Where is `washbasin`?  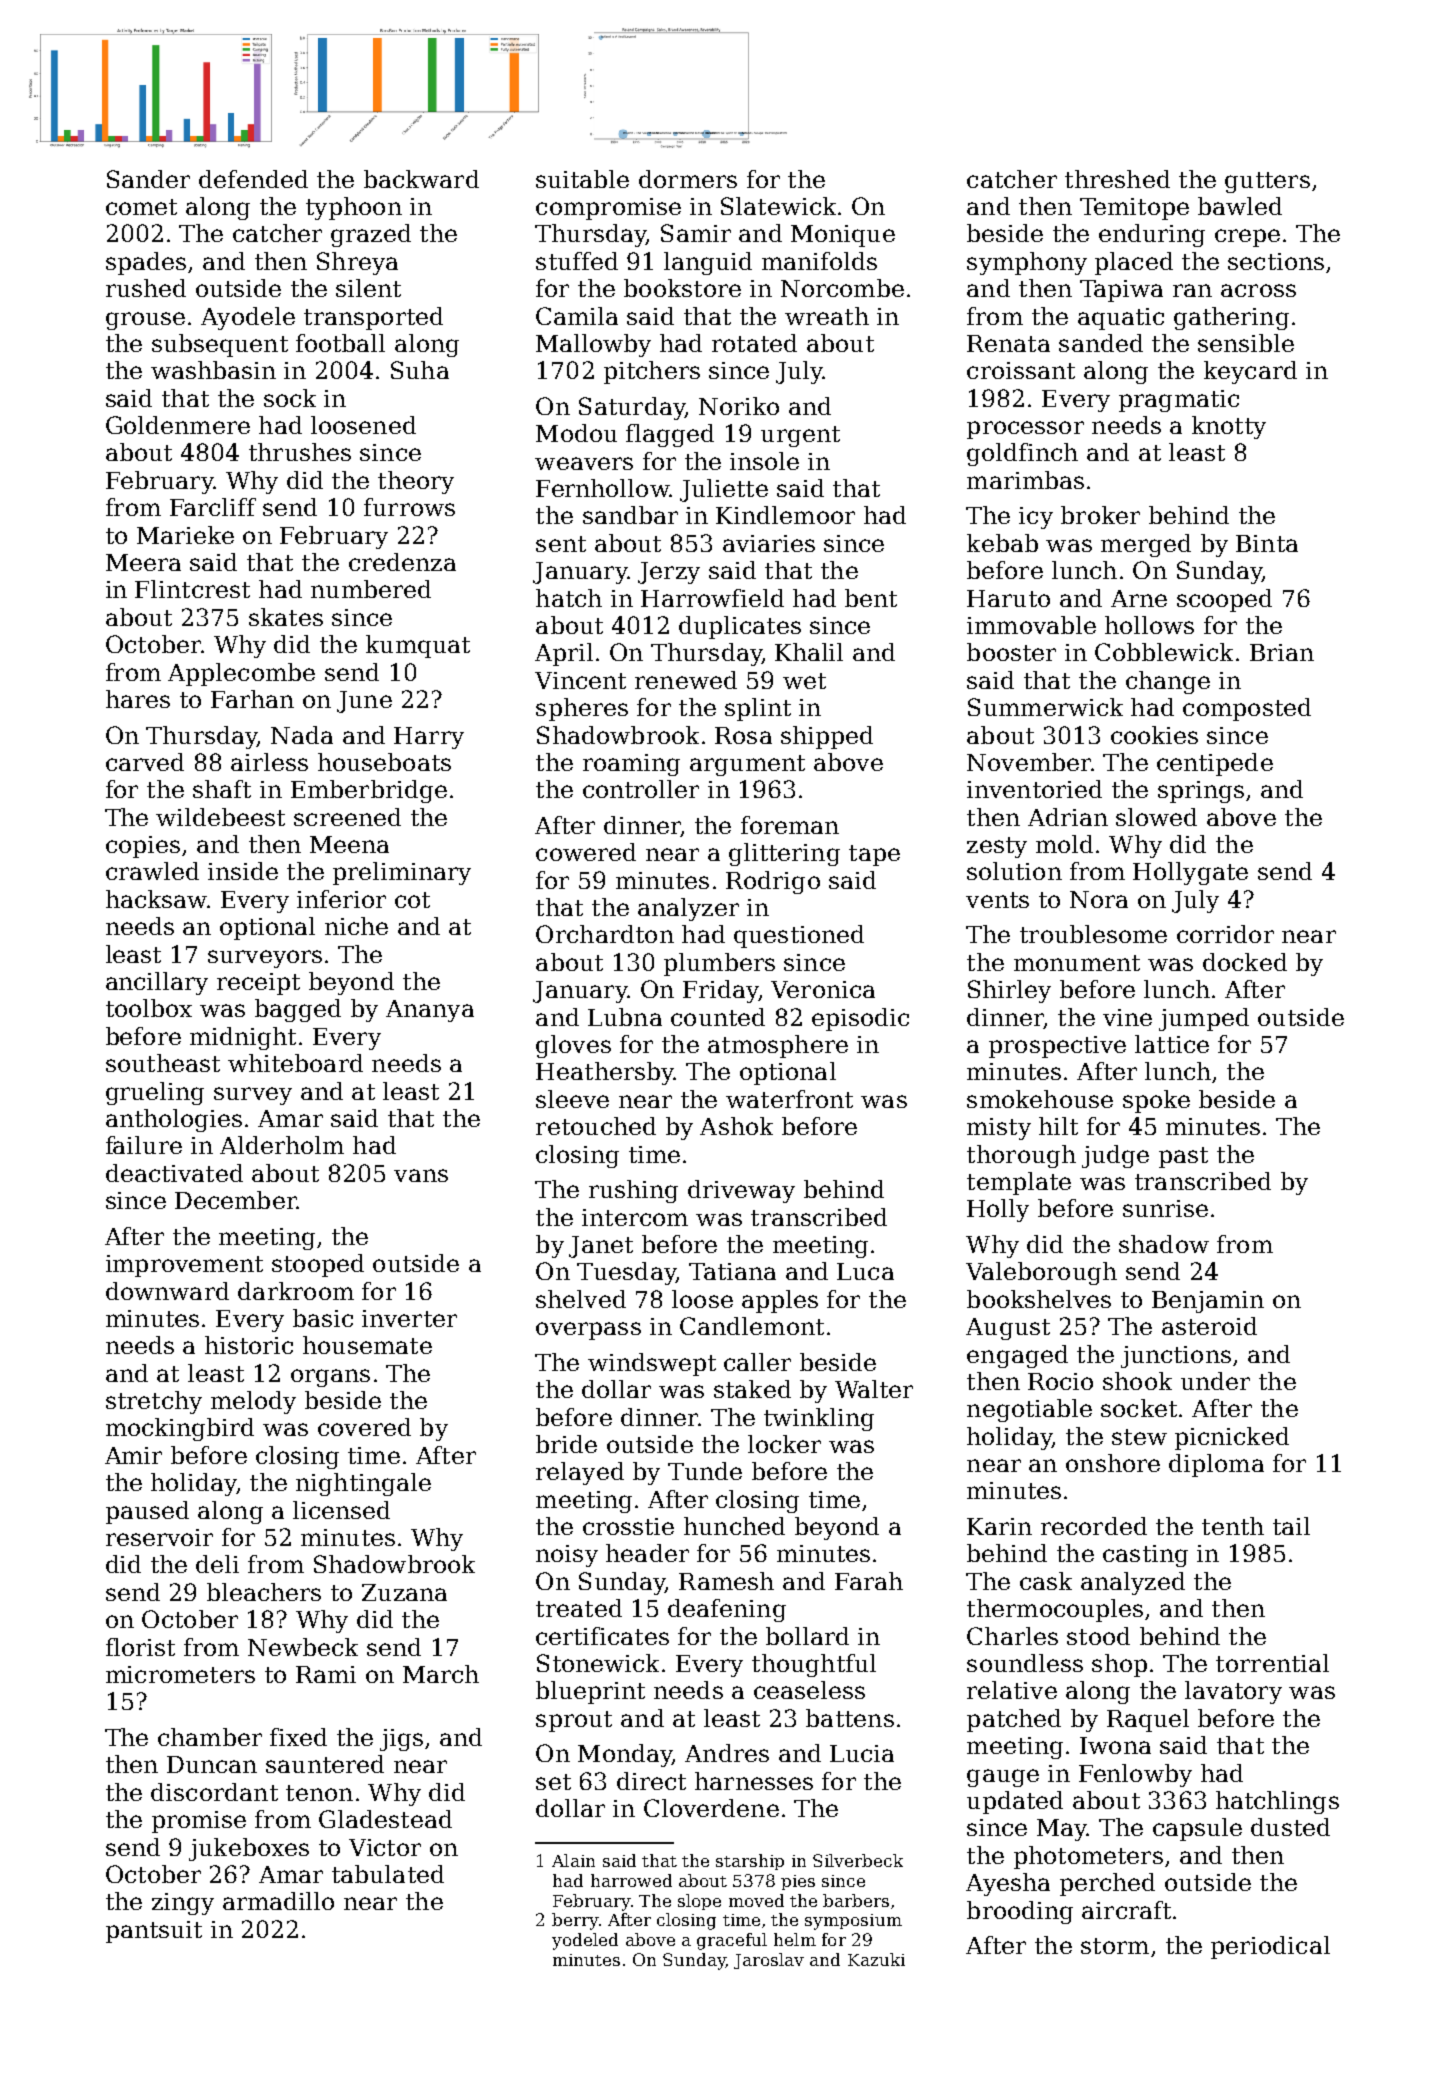 washbasin is located at coordinates (213, 370).
